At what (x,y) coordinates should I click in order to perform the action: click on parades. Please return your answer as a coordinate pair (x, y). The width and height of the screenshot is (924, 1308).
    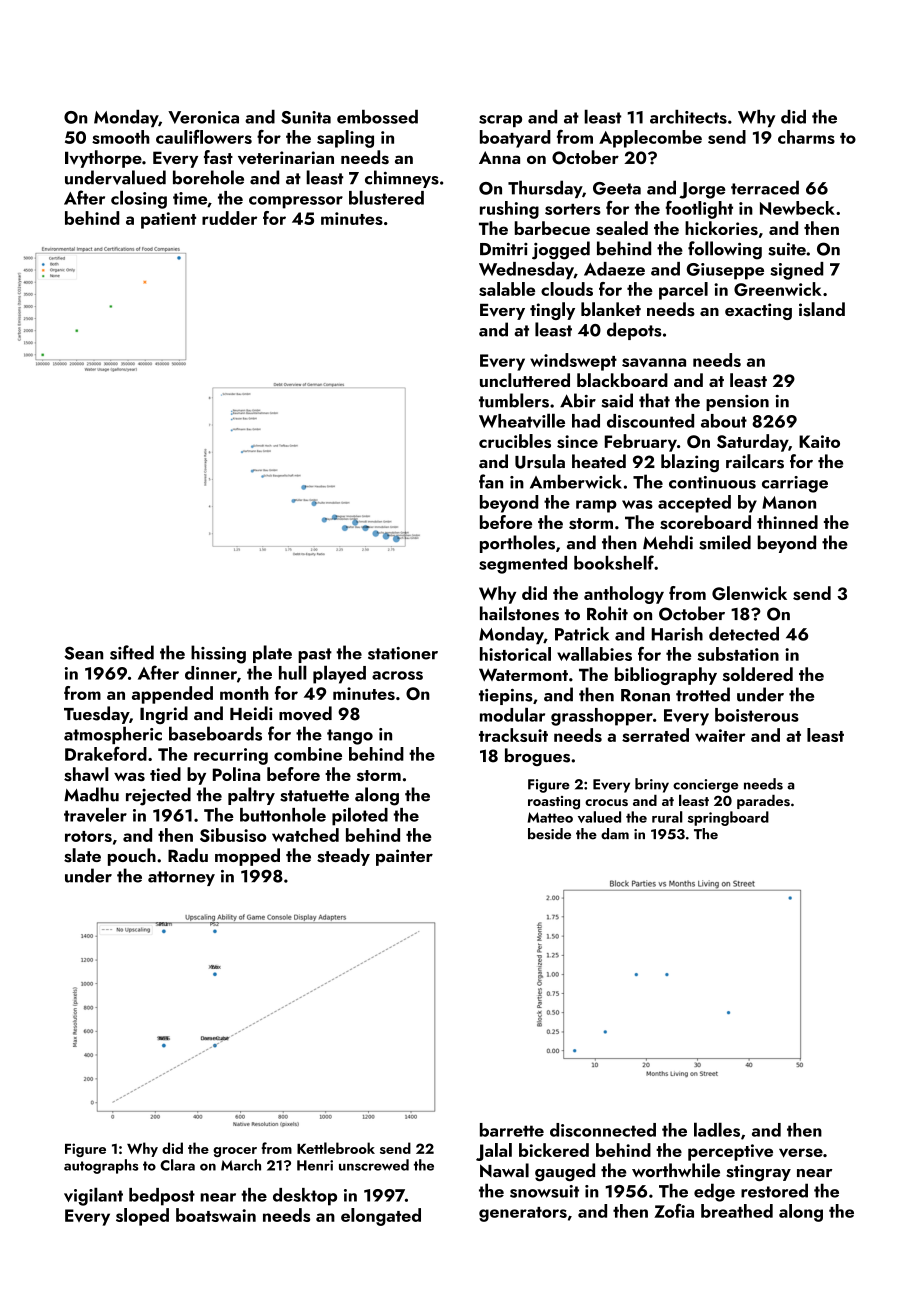
    Looking at the image, I should click on (763, 802).
